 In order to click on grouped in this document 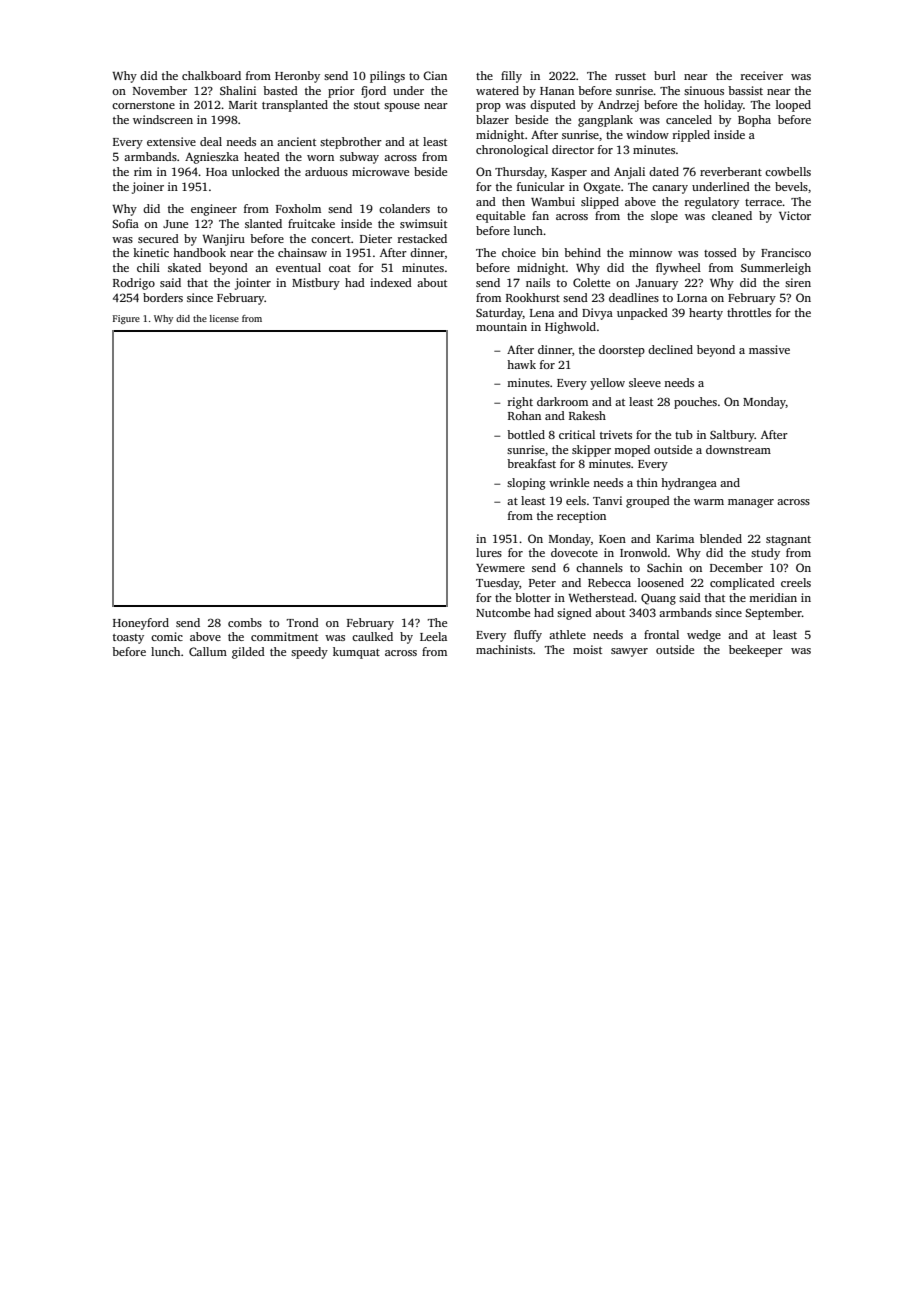, I will do `click(648, 502)`.
